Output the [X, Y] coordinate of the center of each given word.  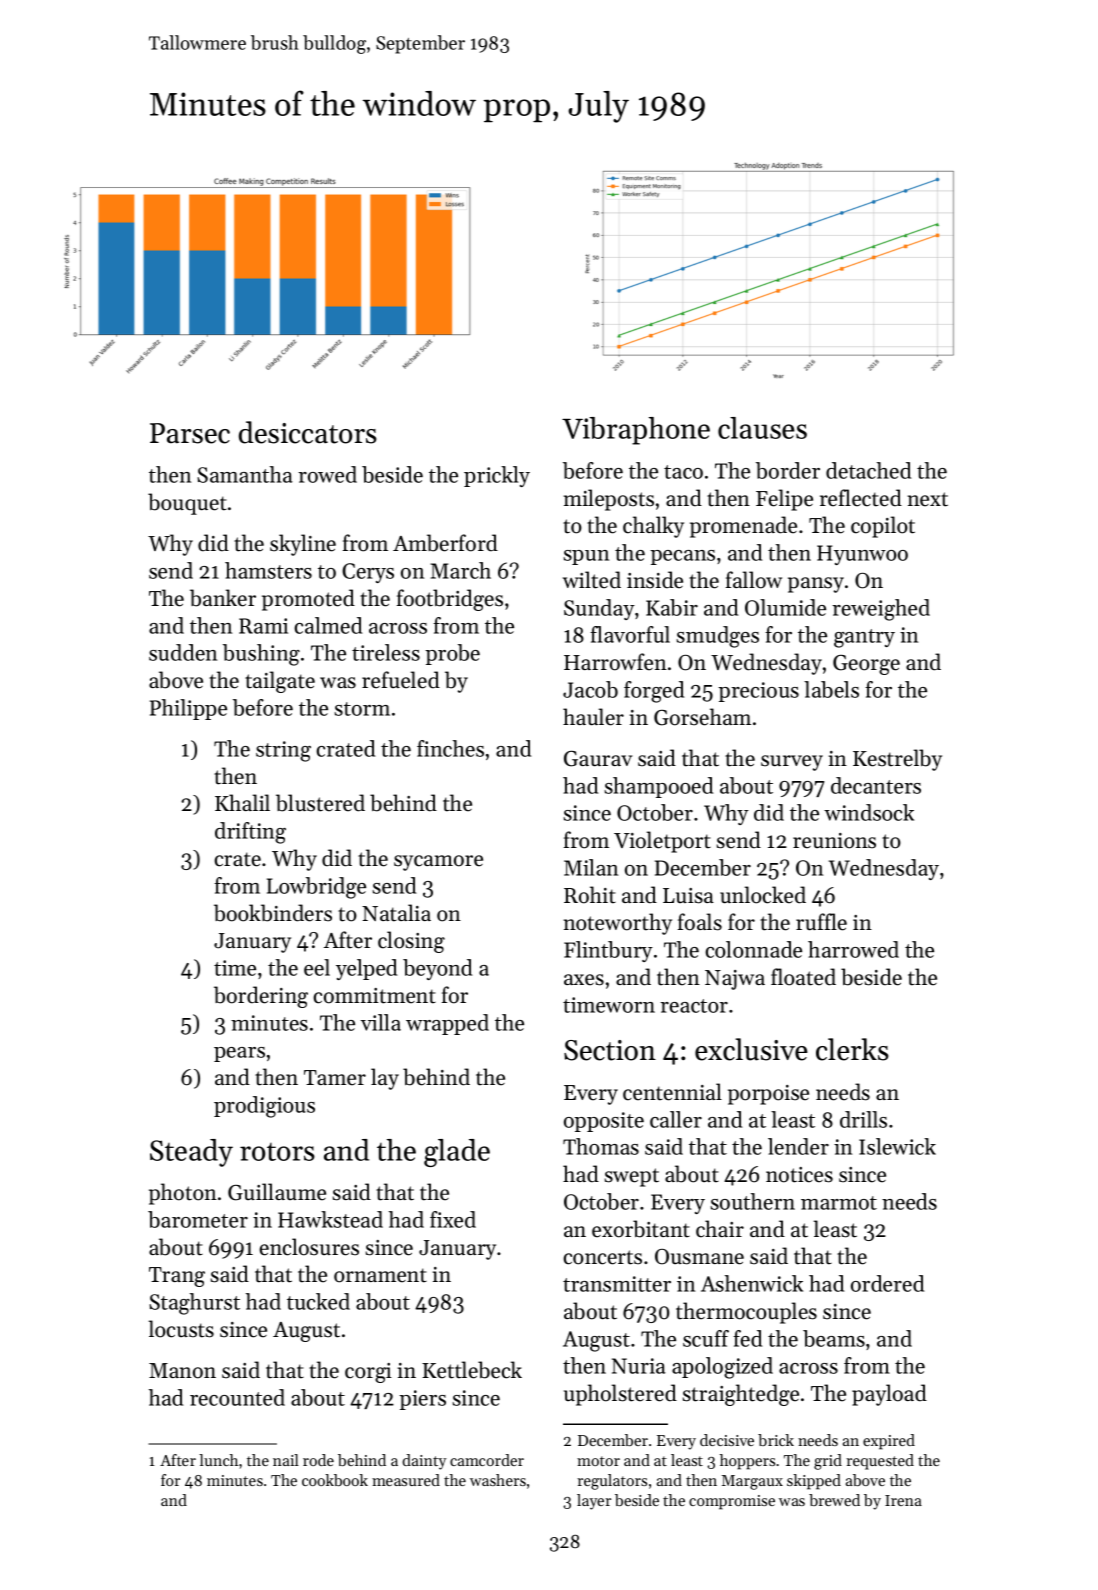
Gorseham [702, 717]
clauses [762, 428]
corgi [368, 1373]
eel [317, 967]
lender [798, 1146]
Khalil [242, 802]
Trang [177, 1277]
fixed [453, 1219]
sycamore [438, 863]
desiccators [308, 432]
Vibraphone [636, 431]
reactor [694, 1006]
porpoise [768, 1095]
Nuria [639, 1366]
